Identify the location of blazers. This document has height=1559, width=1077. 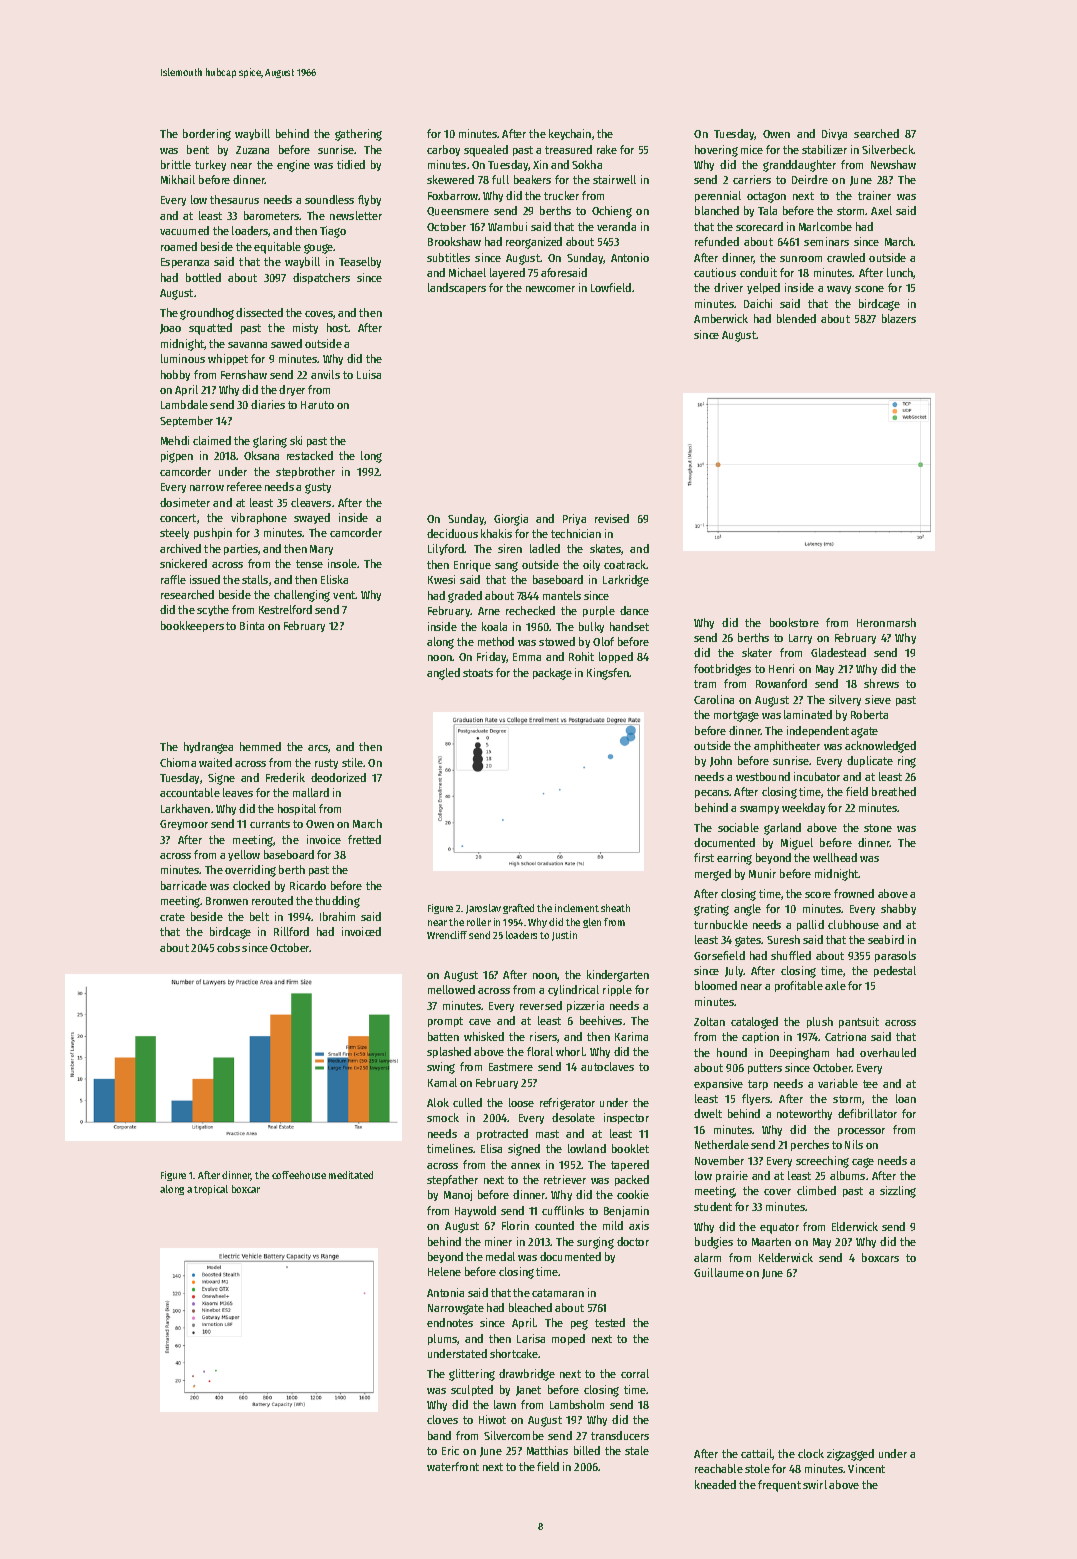
(899, 318).
